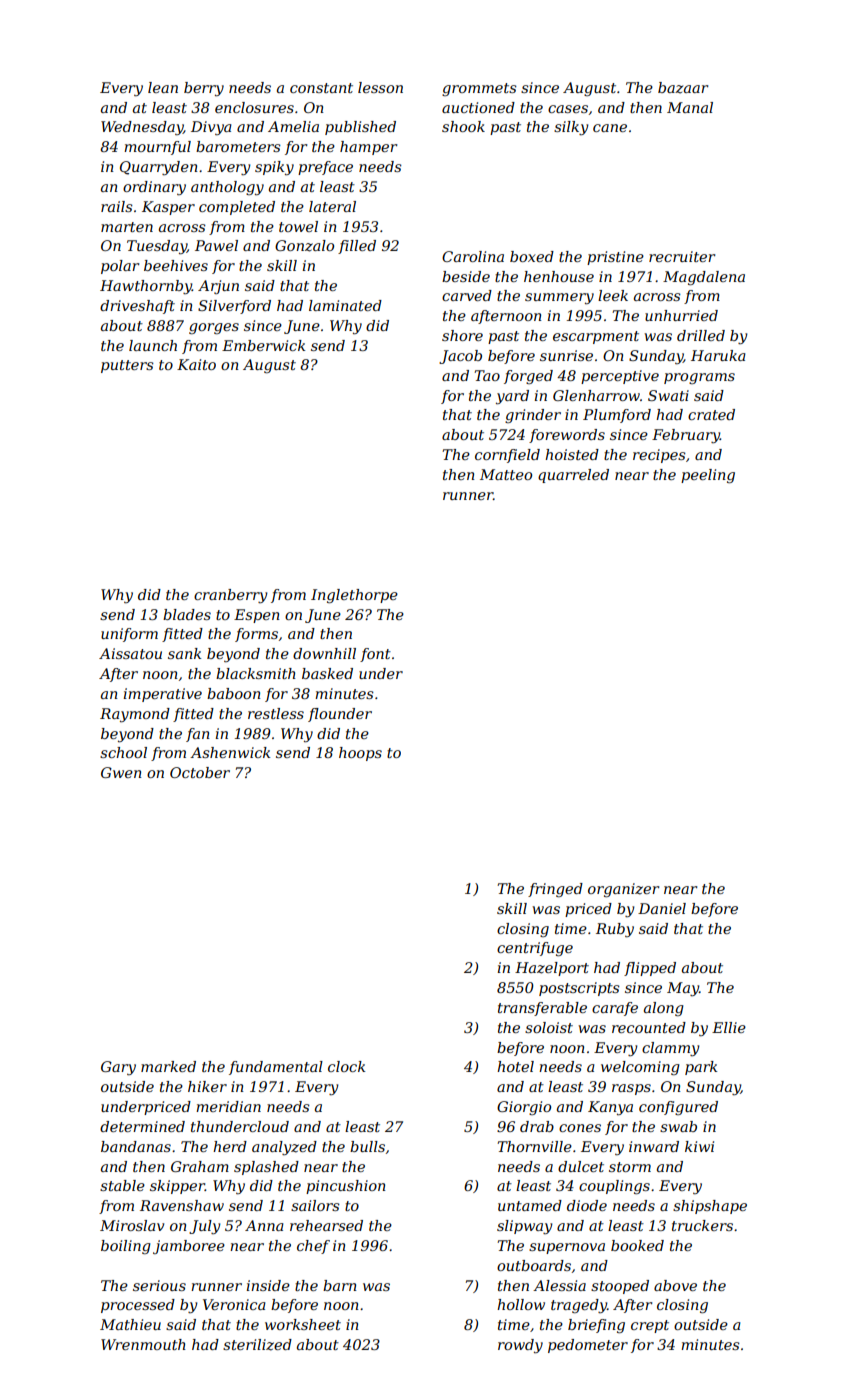  I want to click on crept, so click(650, 1326).
